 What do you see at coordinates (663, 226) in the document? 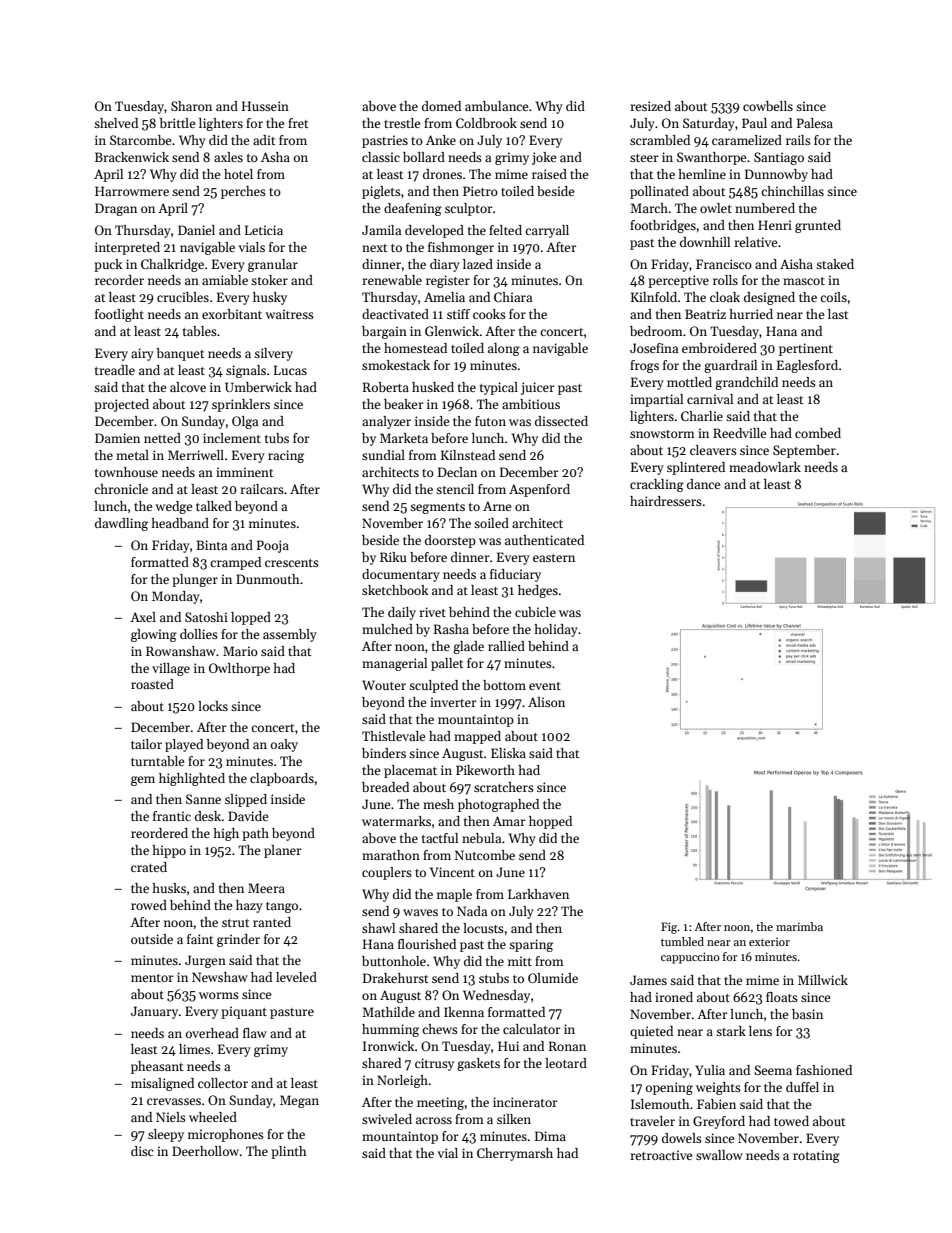
I see `footbridges` at bounding box center [663, 226].
